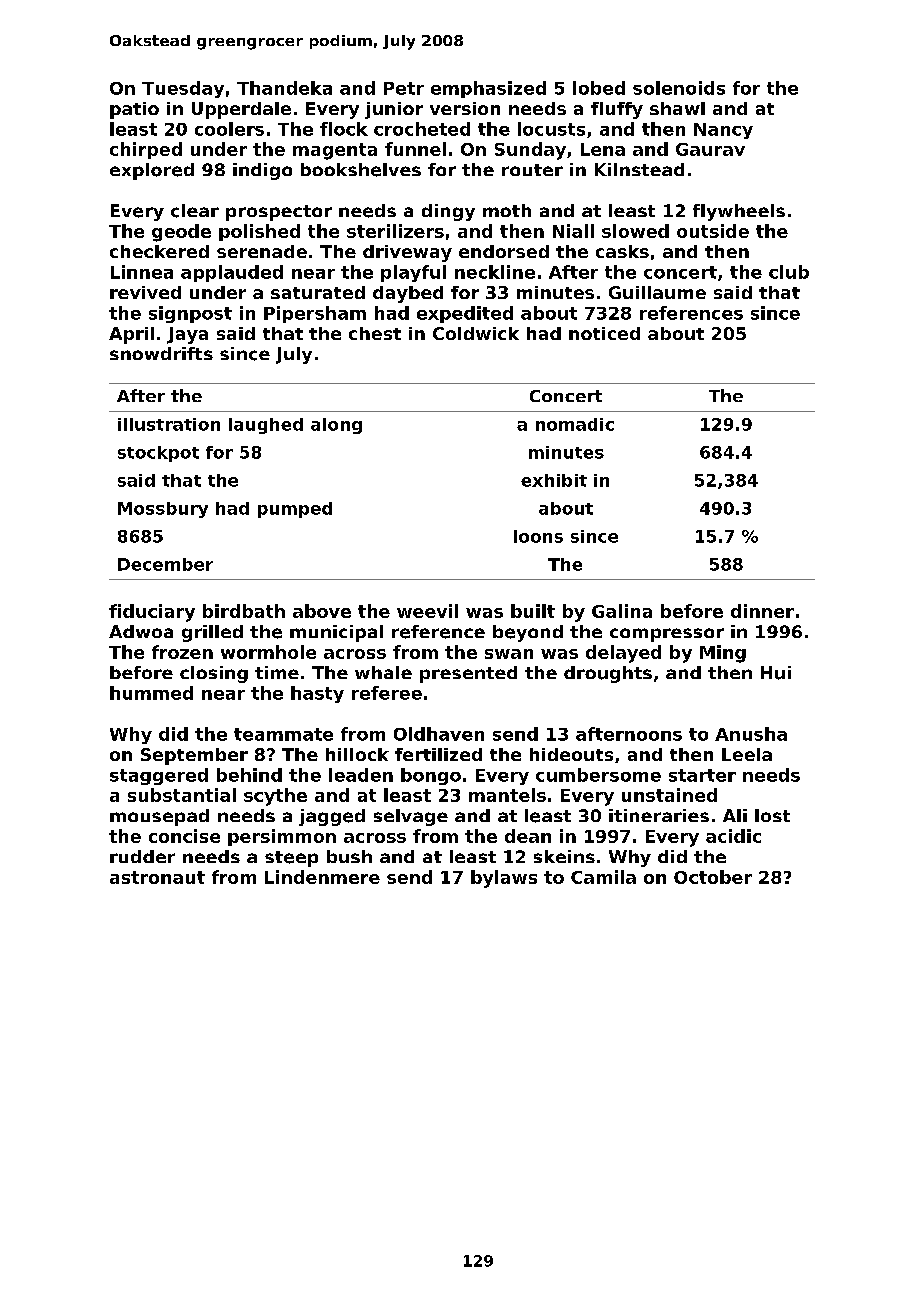  Describe the element at coordinates (315, 314) in the screenshot. I see `Pipersham` at that location.
